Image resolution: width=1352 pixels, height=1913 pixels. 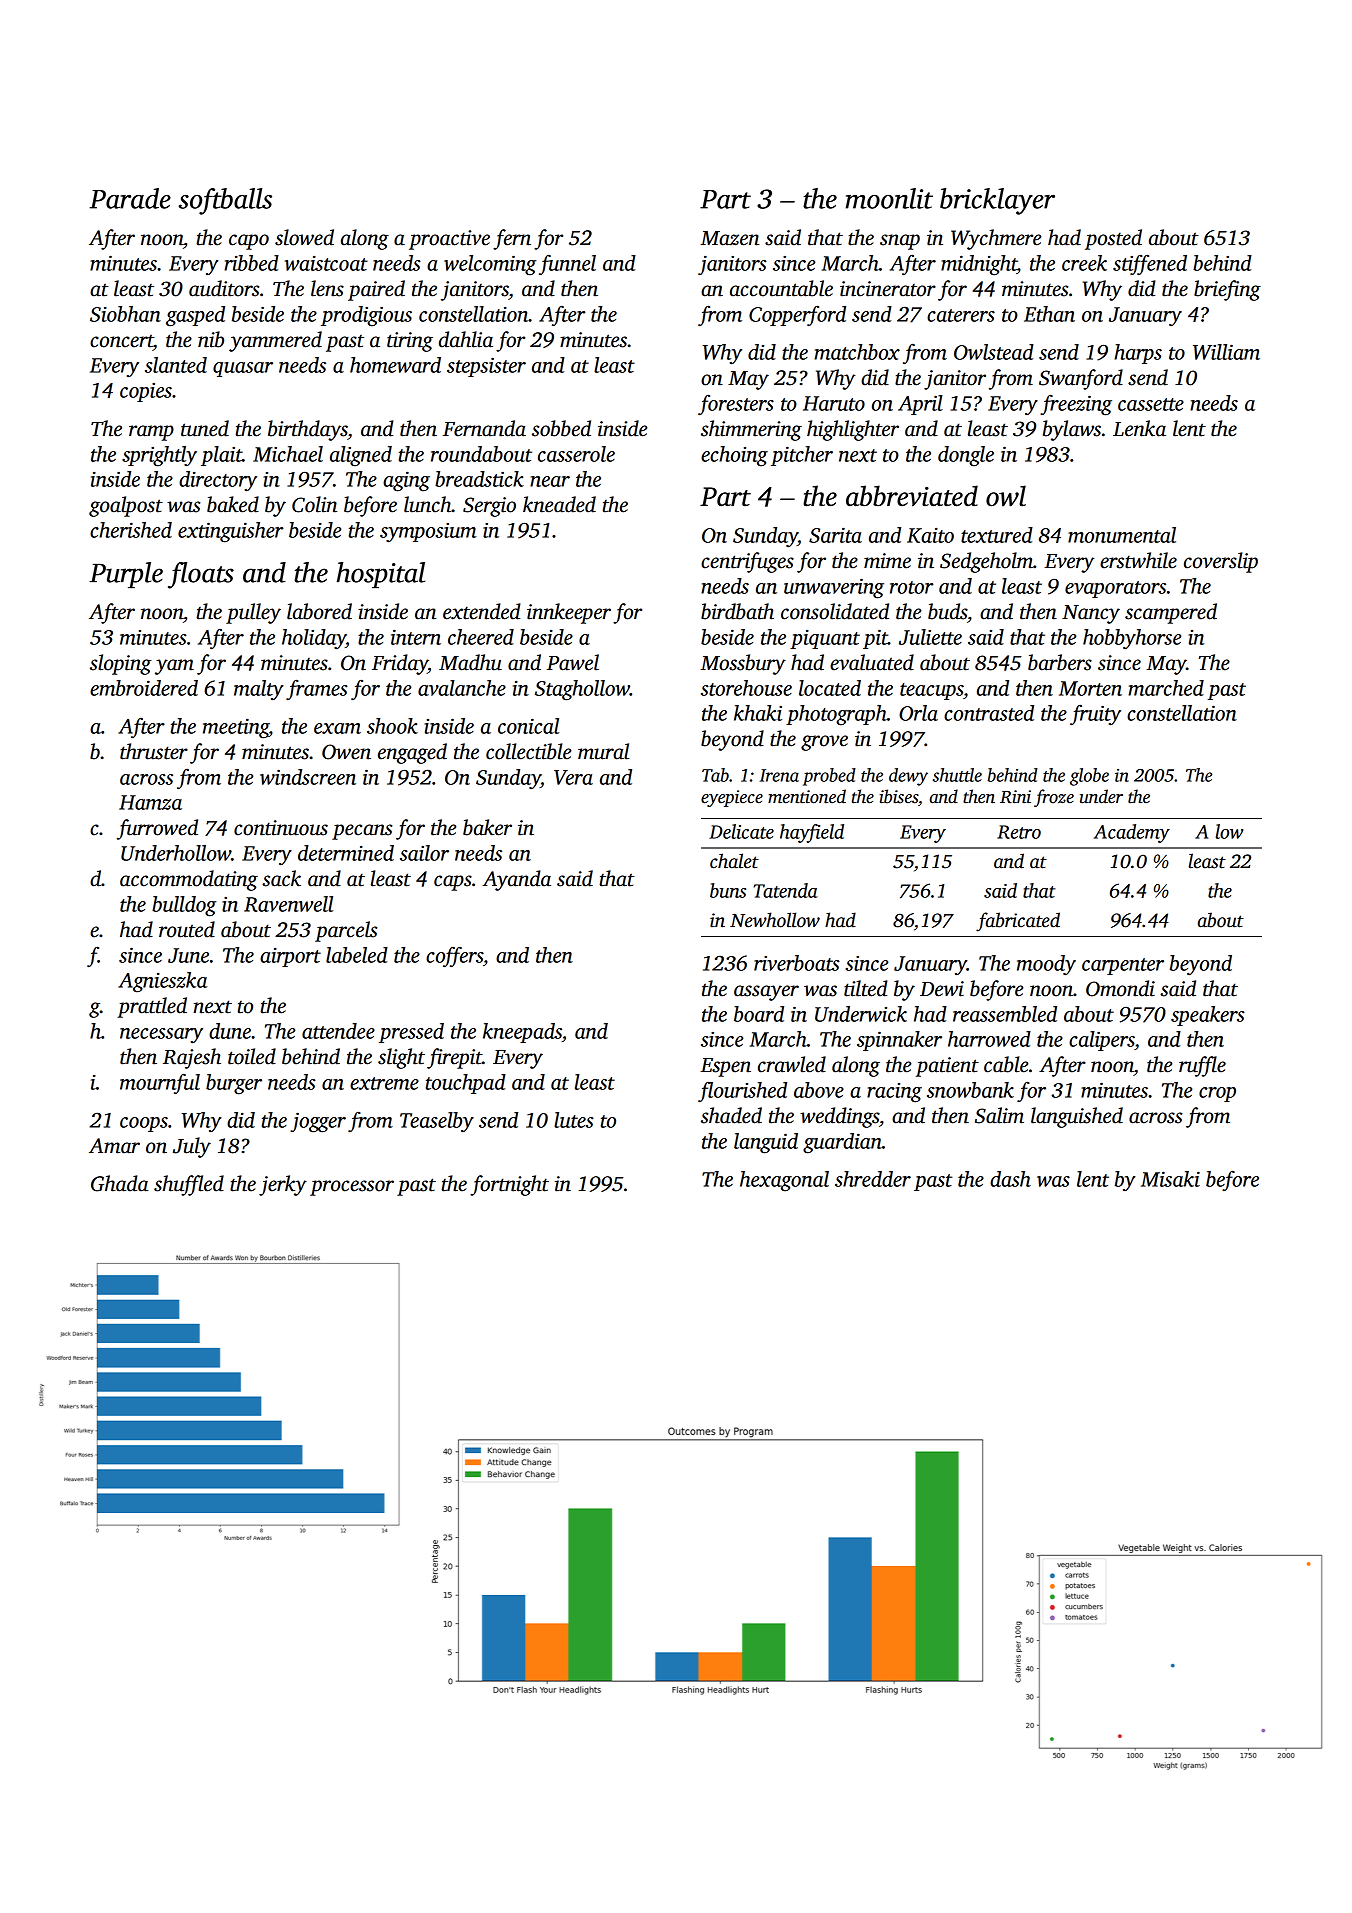 What do you see at coordinates (732, 798) in the screenshot?
I see `eyepiece` at bounding box center [732, 798].
